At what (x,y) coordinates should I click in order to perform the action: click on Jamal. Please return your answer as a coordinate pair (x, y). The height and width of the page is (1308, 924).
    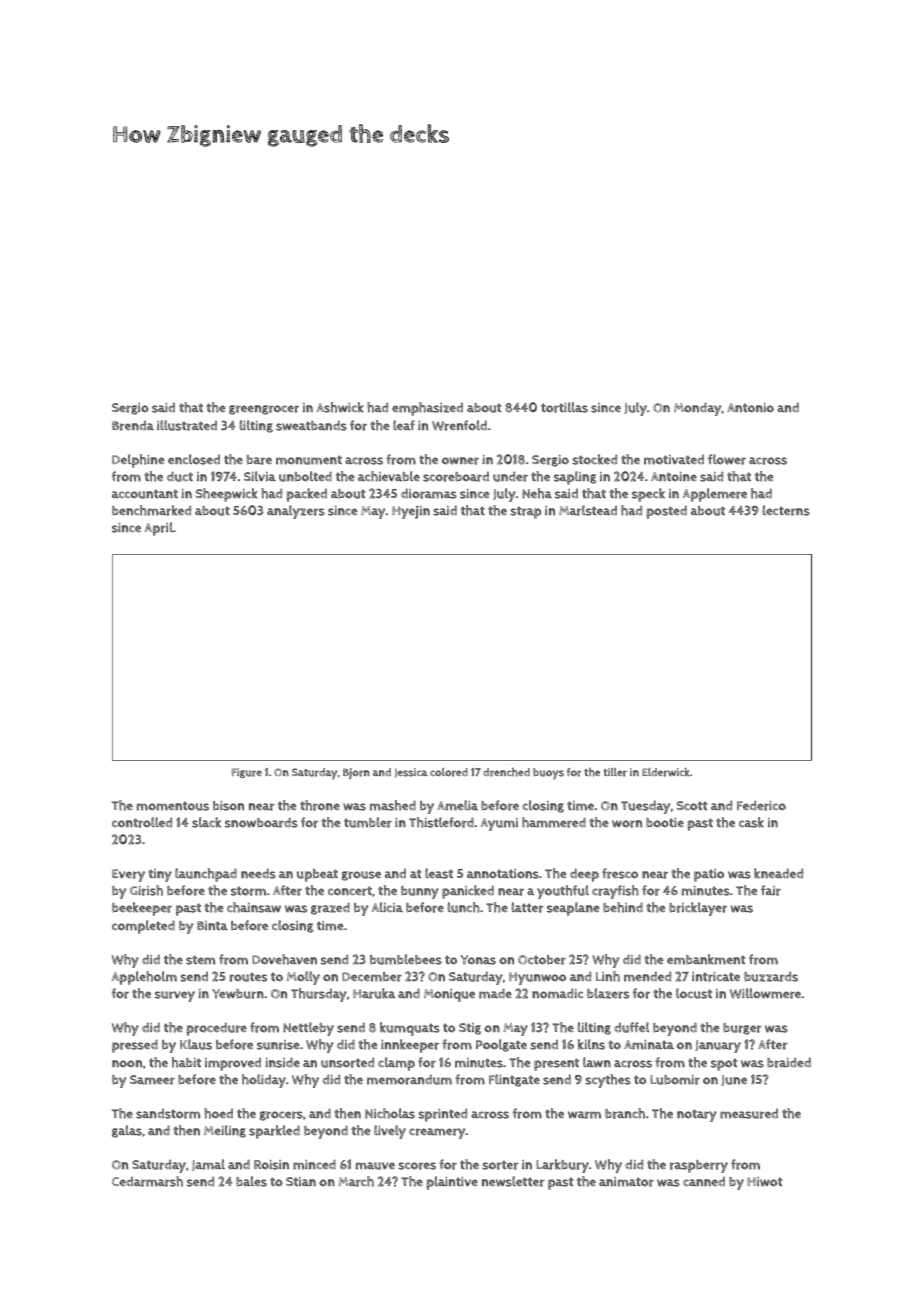
    Looking at the image, I should click on (208, 1165).
